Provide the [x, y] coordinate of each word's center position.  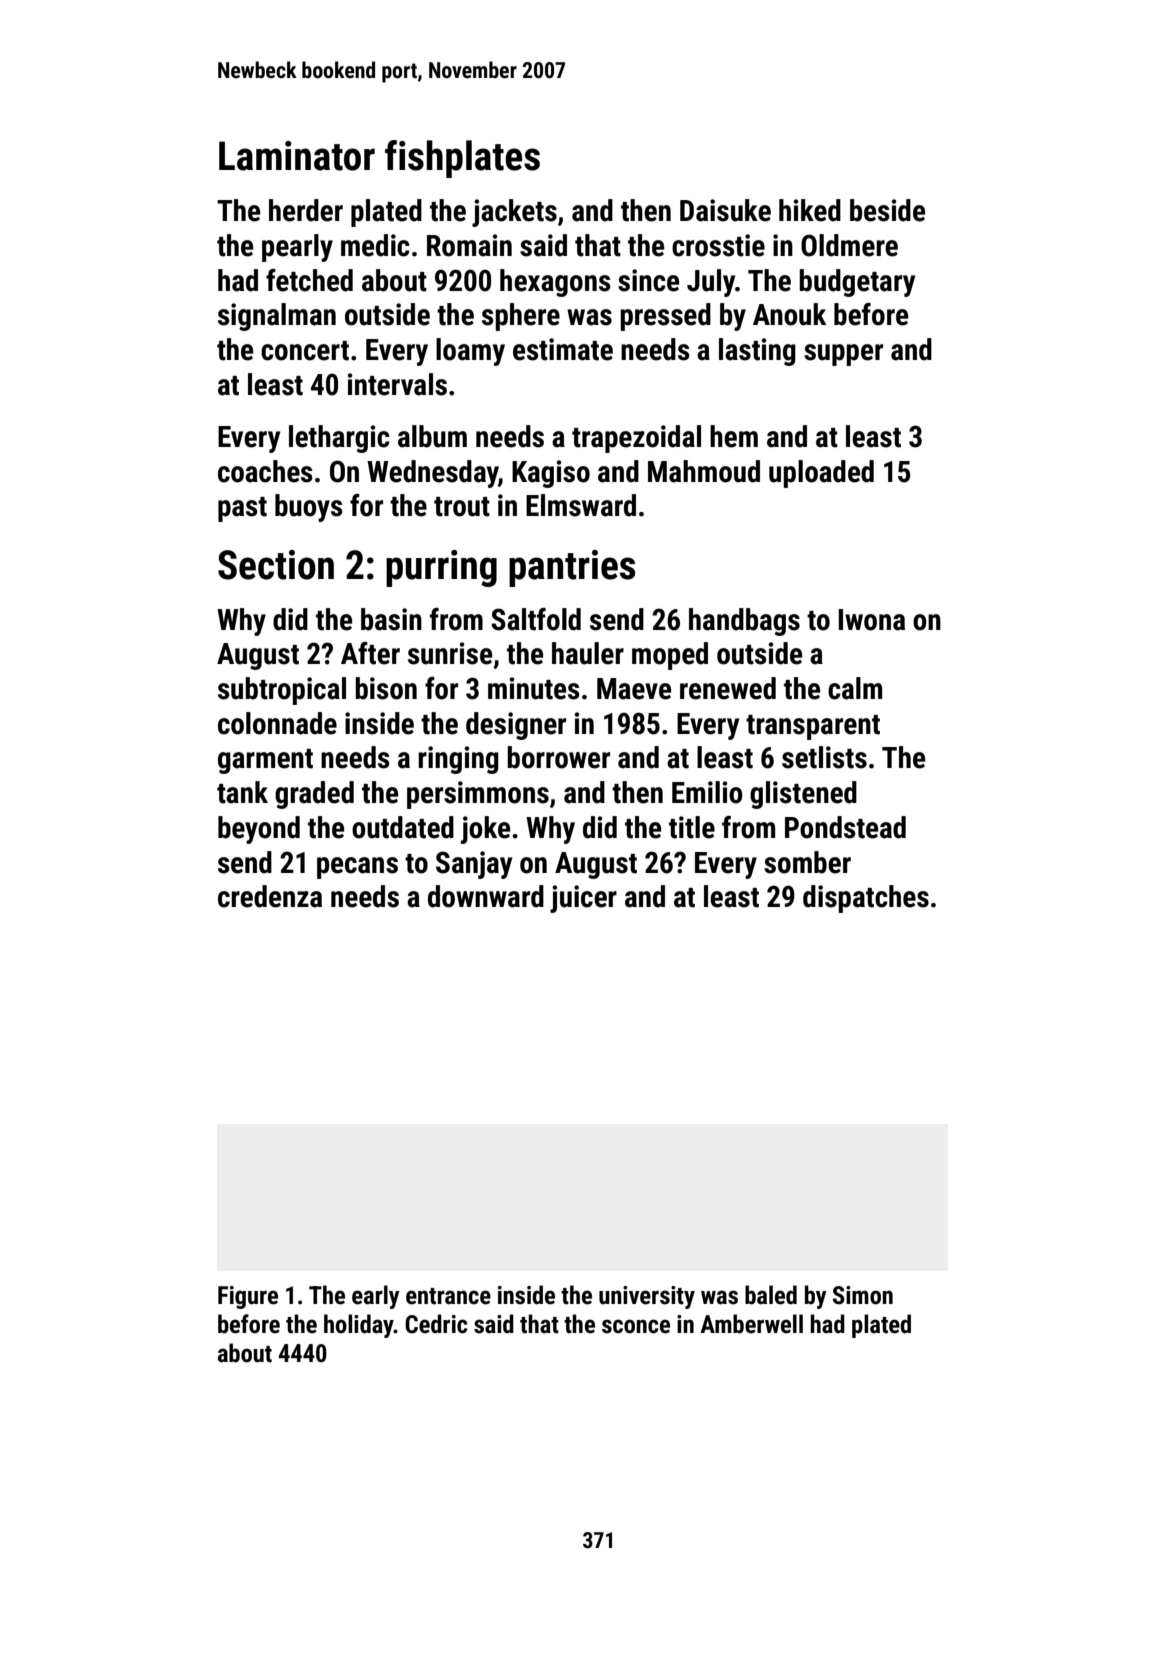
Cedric [436, 1324]
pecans [357, 868]
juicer [583, 899]
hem [734, 436]
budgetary [857, 283]
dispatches [866, 899]
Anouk [789, 314]
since [648, 280]
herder [306, 210]
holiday [359, 1326]
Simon [863, 1295]
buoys [309, 508]
